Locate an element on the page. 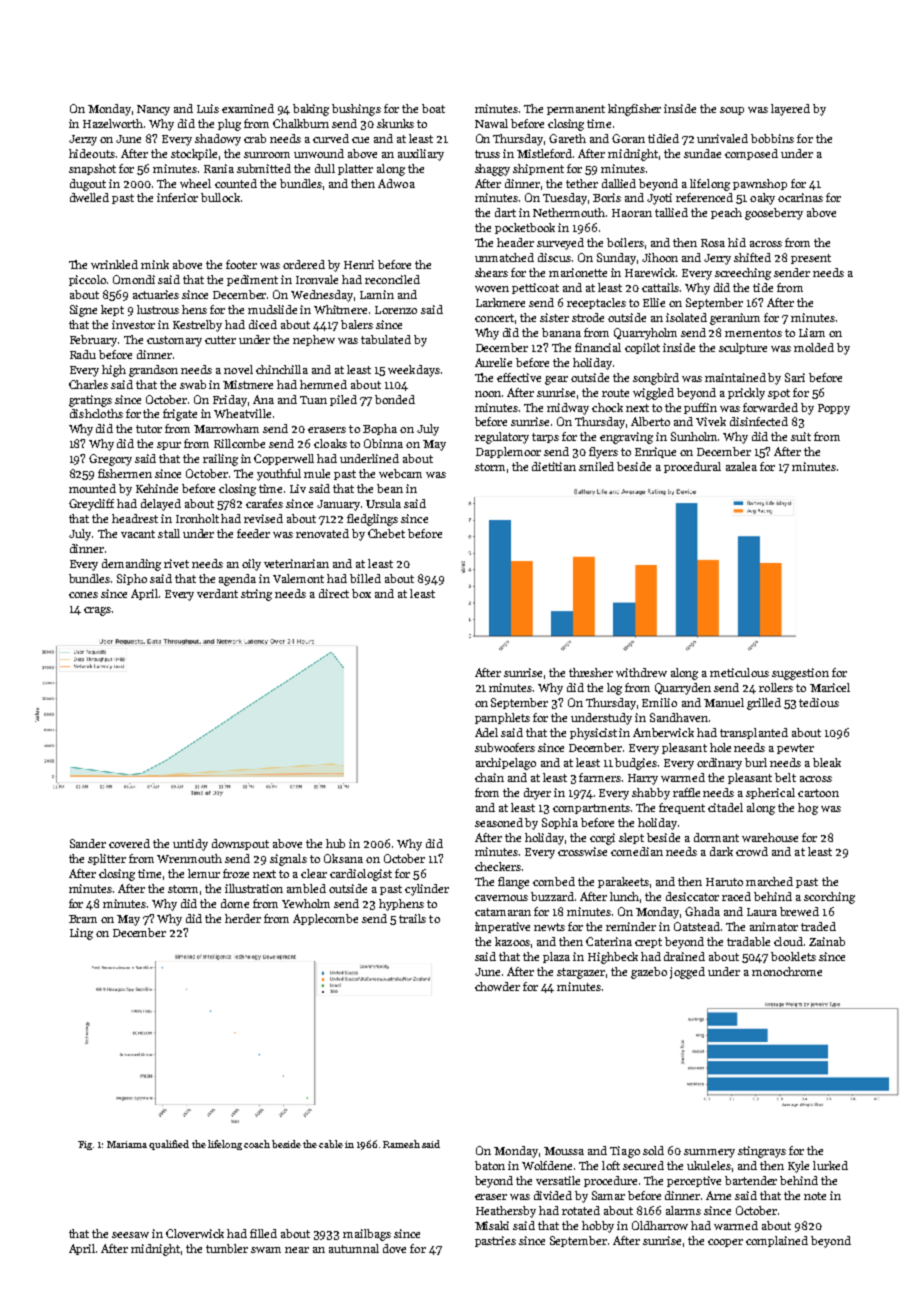  wiggled is located at coordinates (653, 394).
